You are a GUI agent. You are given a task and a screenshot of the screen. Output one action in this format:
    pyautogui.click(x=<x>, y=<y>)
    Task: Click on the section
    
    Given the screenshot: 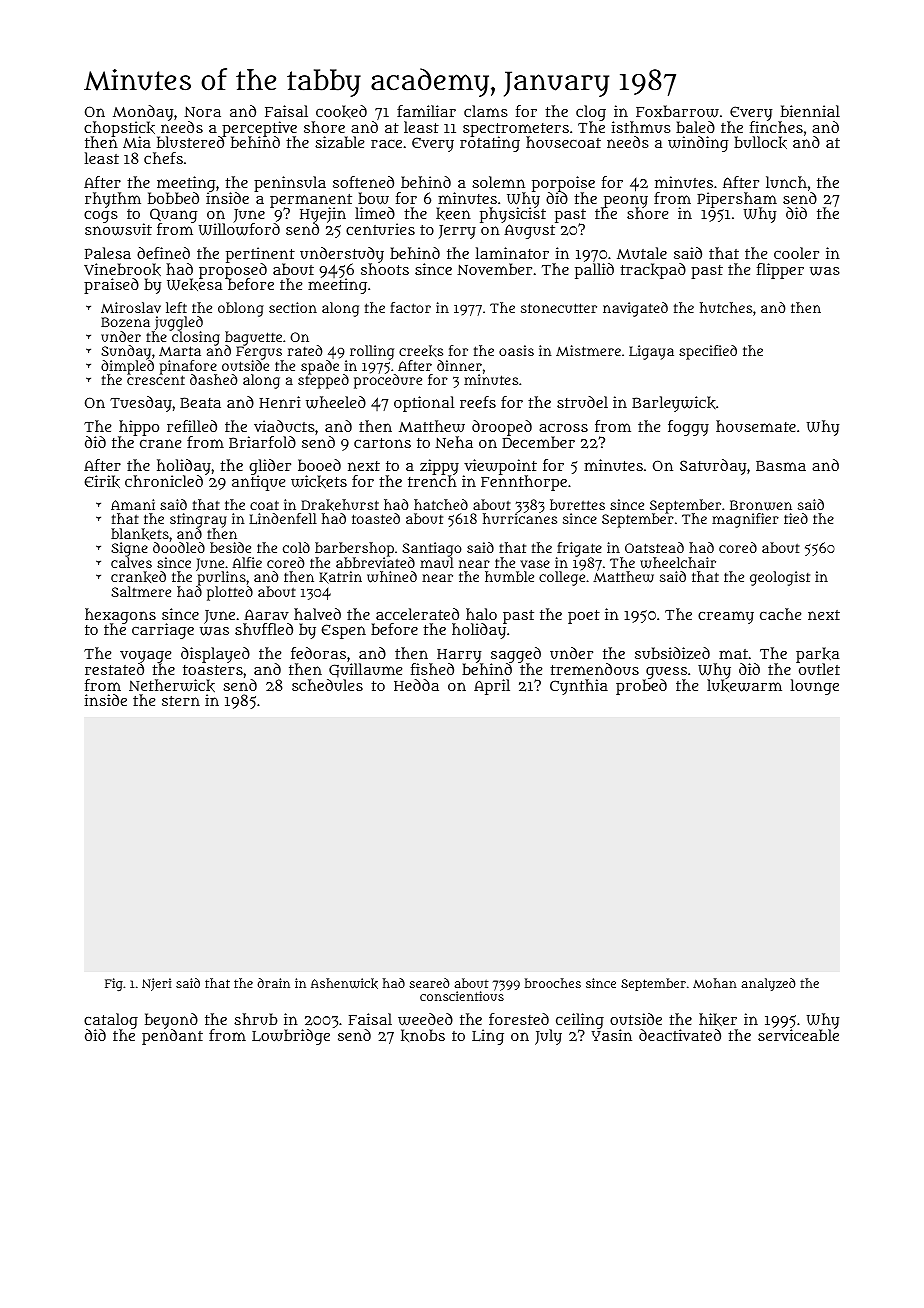 What is the action you would take?
    pyautogui.click(x=293, y=307)
